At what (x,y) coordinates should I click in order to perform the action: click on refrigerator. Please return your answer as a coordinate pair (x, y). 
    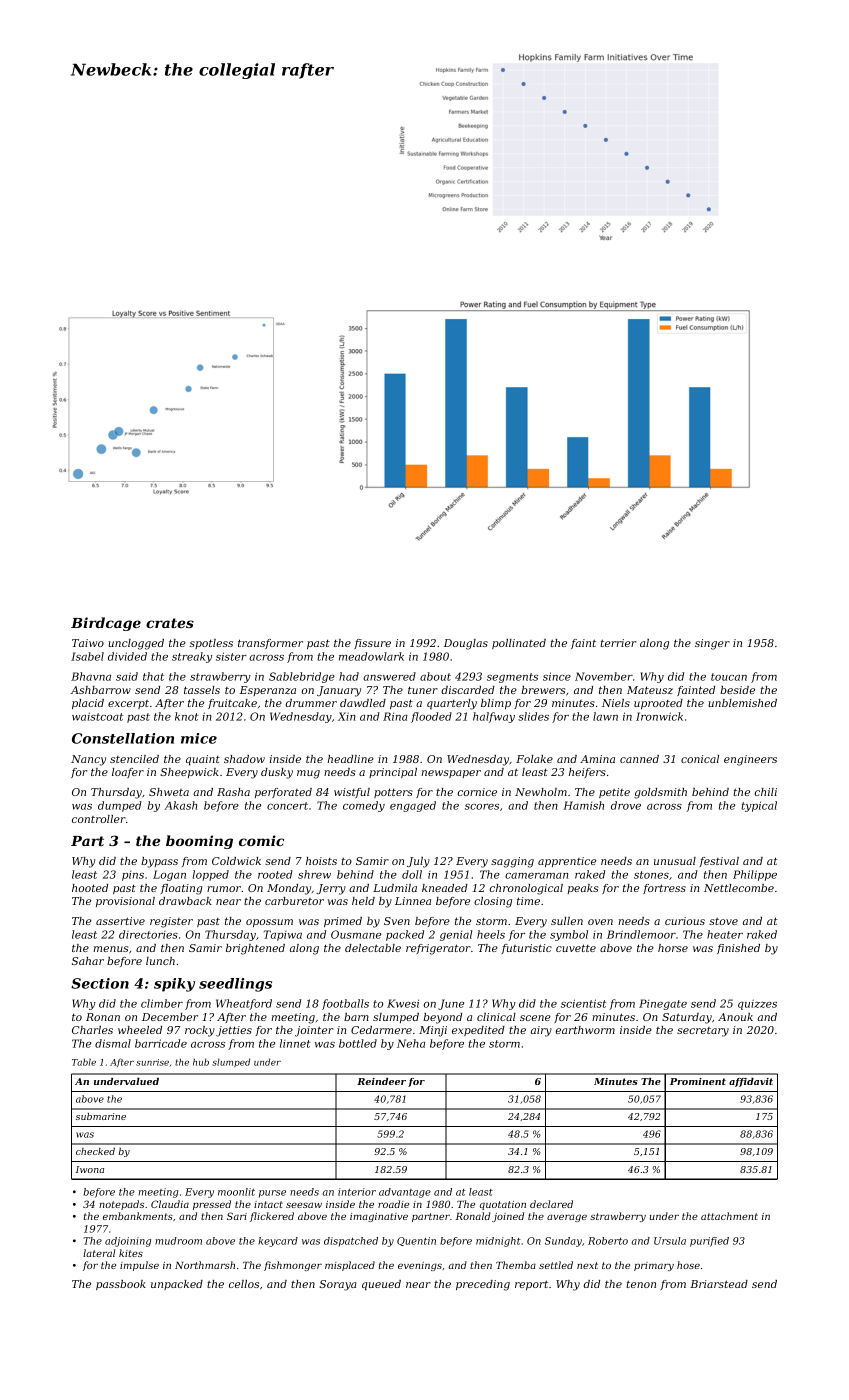
    Looking at the image, I should click on (438, 949).
